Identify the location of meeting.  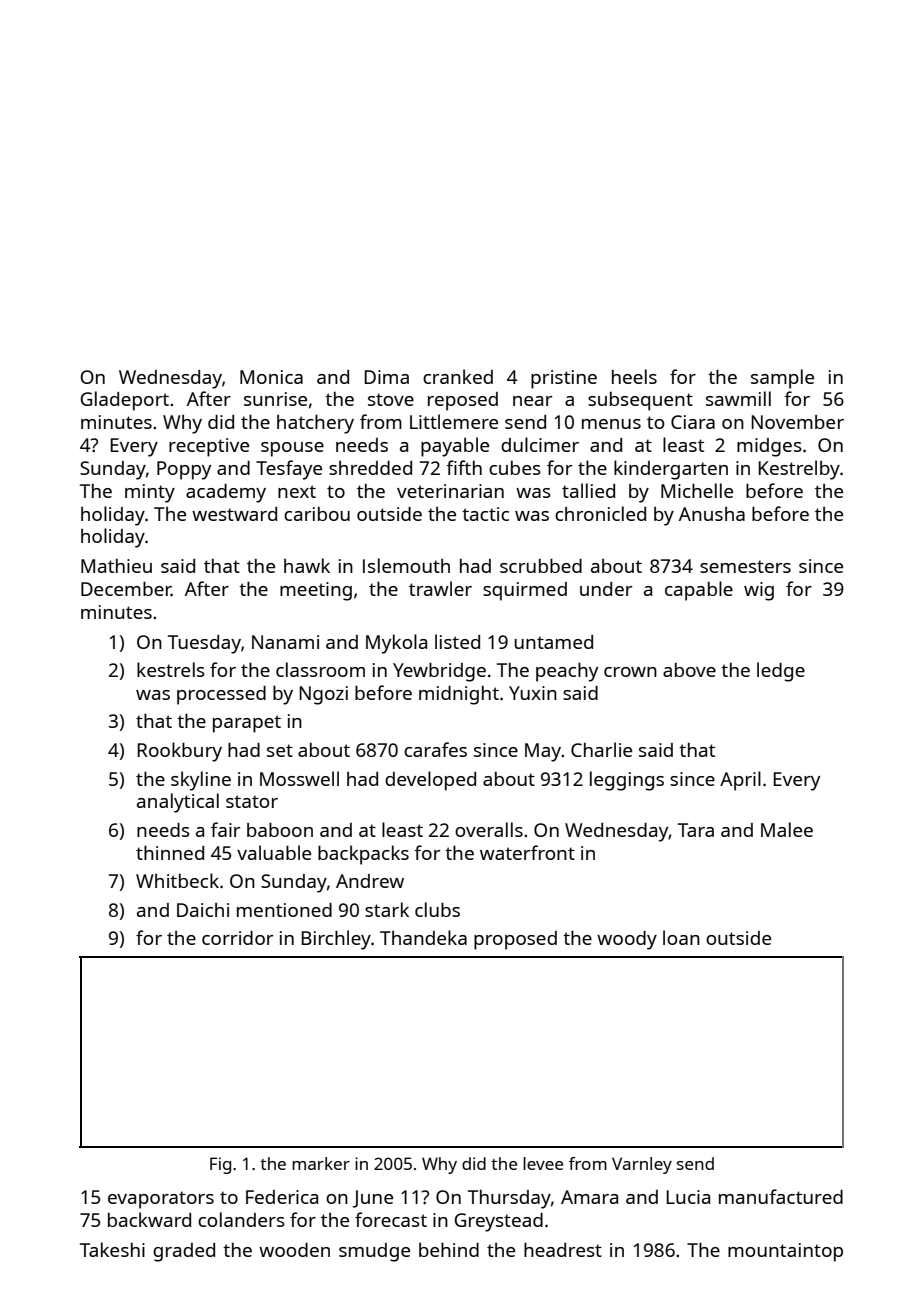
(316, 591).
